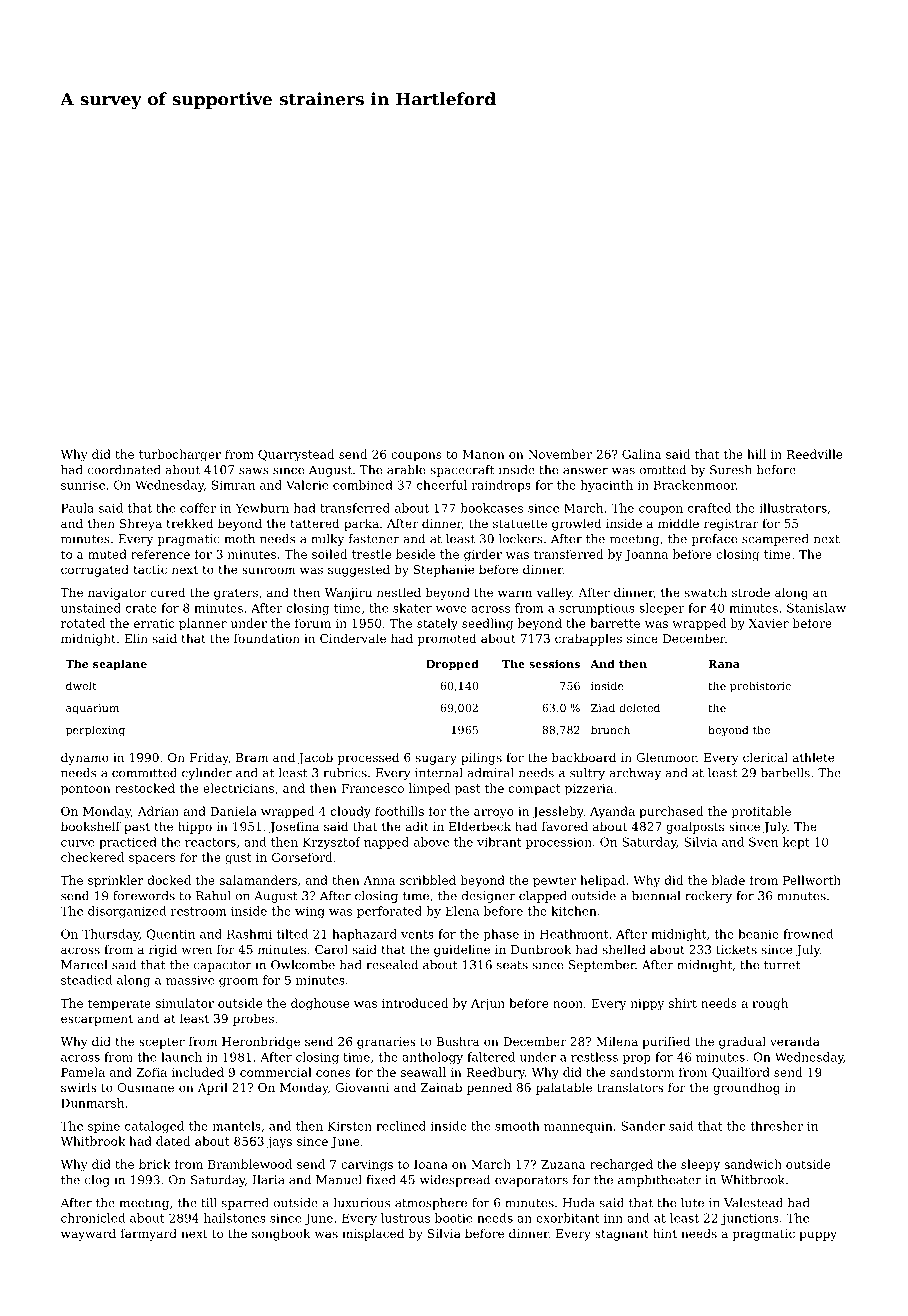 This screenshot has height=1316, width=908. I want to click on cured, so click(168, 592).
